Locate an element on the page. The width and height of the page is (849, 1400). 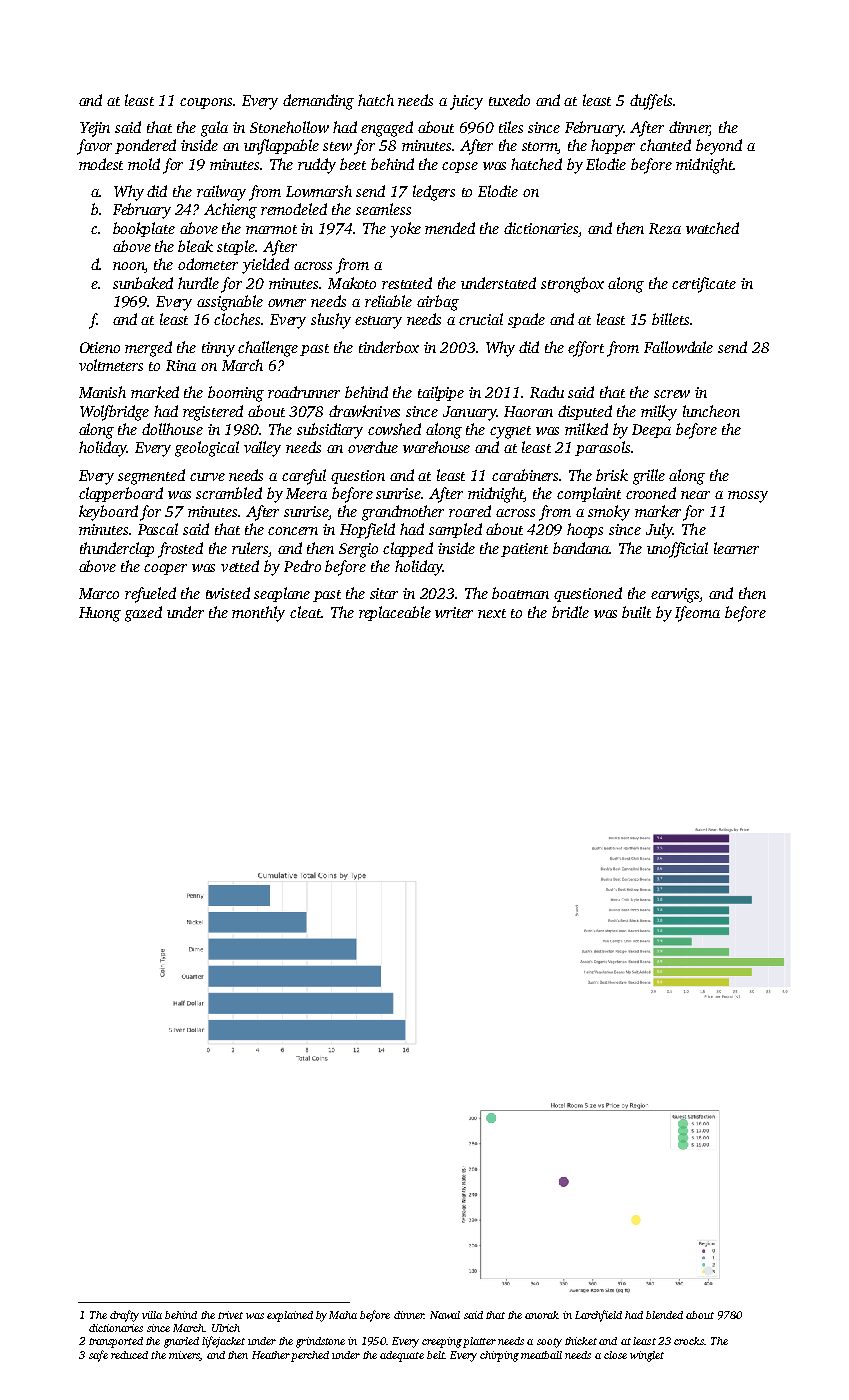
crocks is located at coordinates (689, 1341).
